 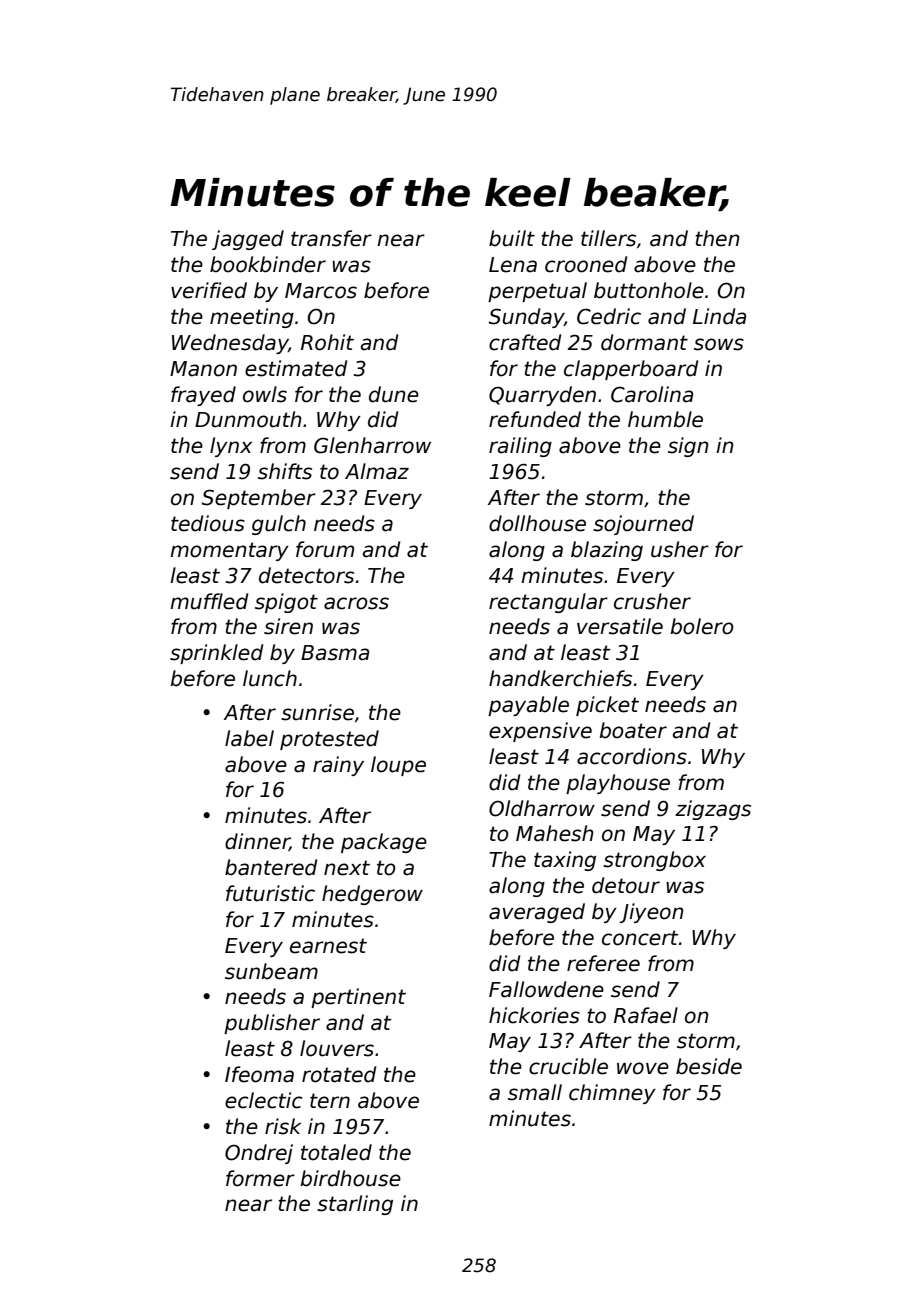 I want to click on buttonhole, so click(x=649, y=290).
